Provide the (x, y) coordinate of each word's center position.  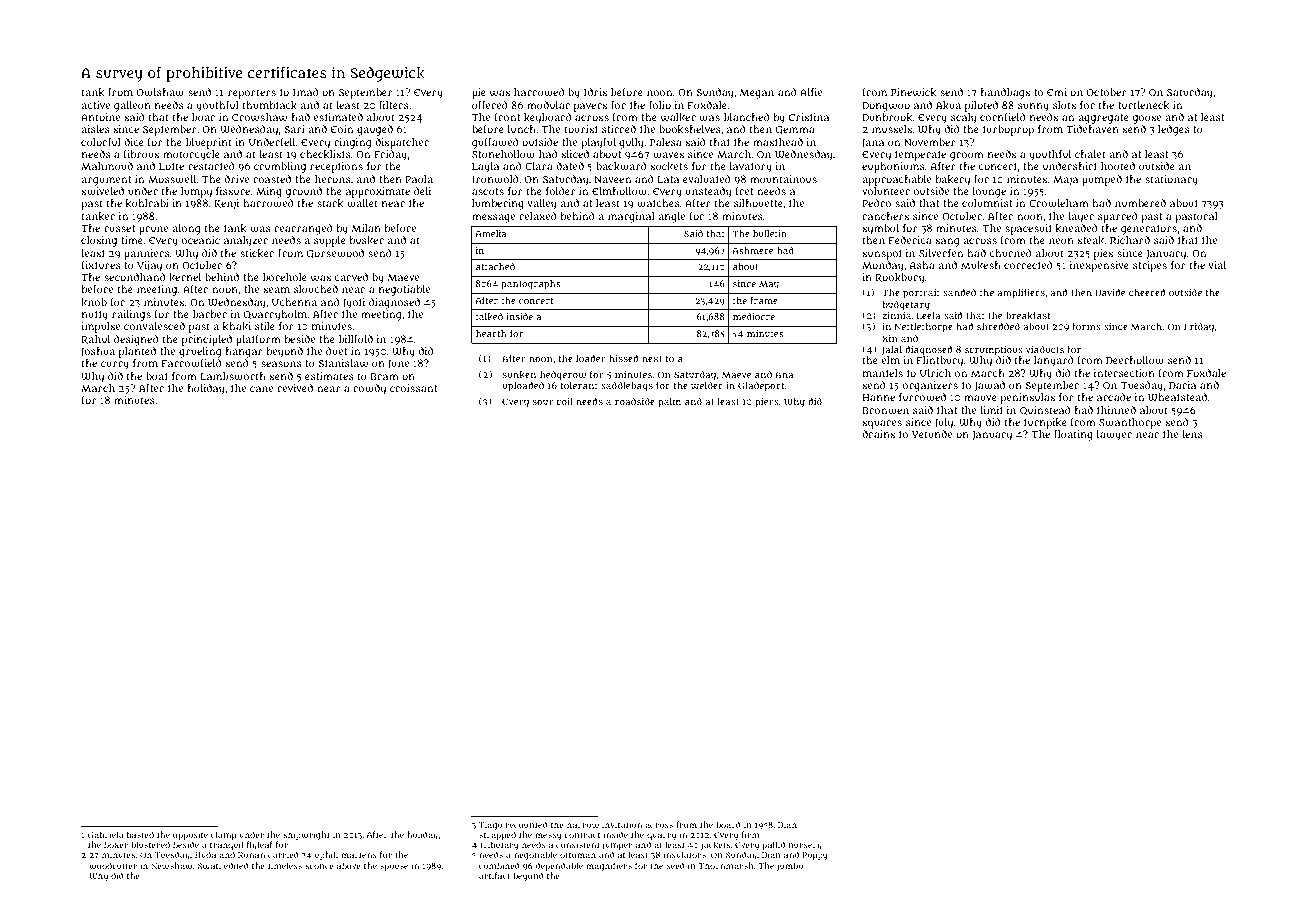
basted (140, 834)
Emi (1057, 92)
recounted (527, 824)
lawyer (1114, 435)
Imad (306, 92)
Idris (595, 92)
